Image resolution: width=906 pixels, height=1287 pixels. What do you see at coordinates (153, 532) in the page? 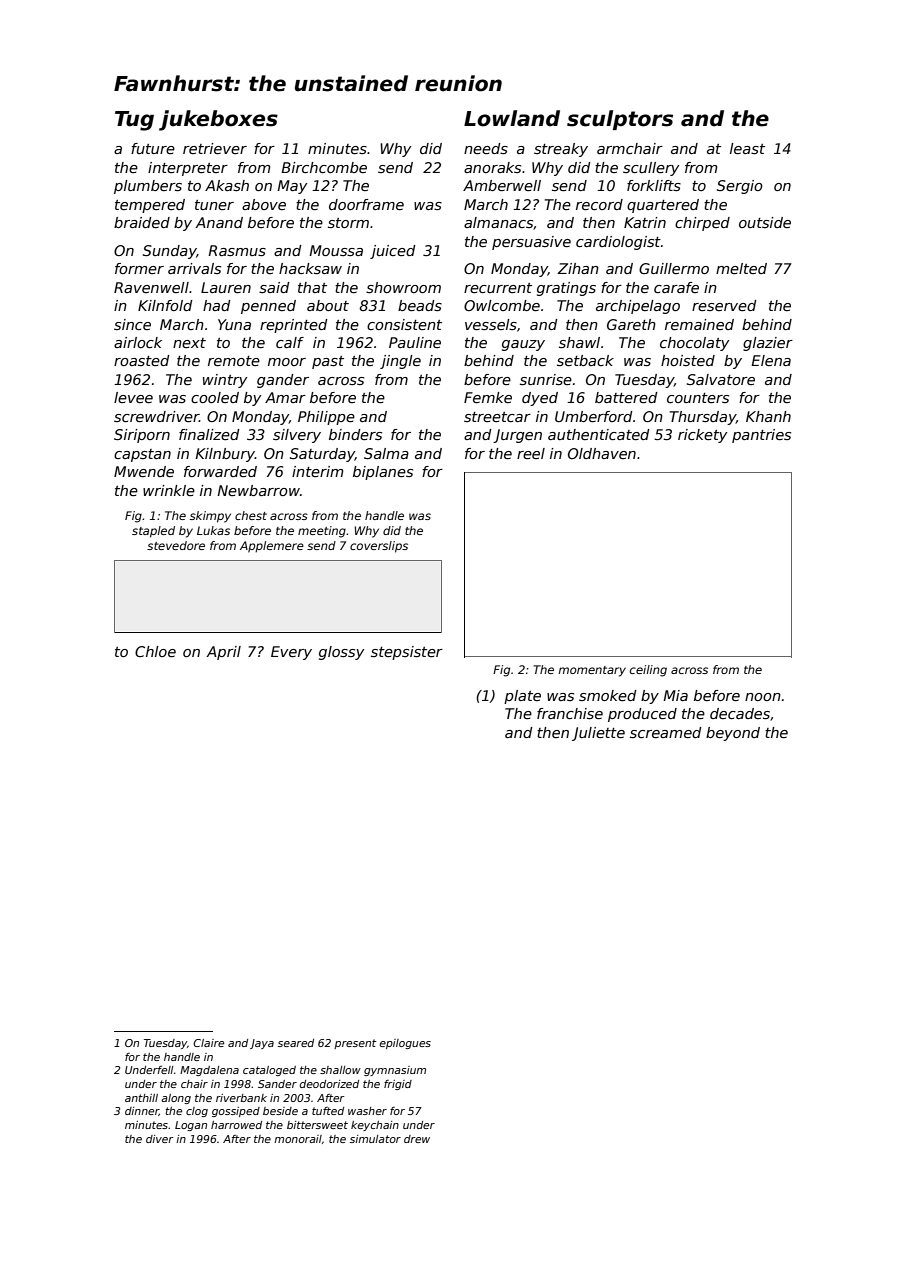
I see `stapled` at bounding box center [153, 532].
